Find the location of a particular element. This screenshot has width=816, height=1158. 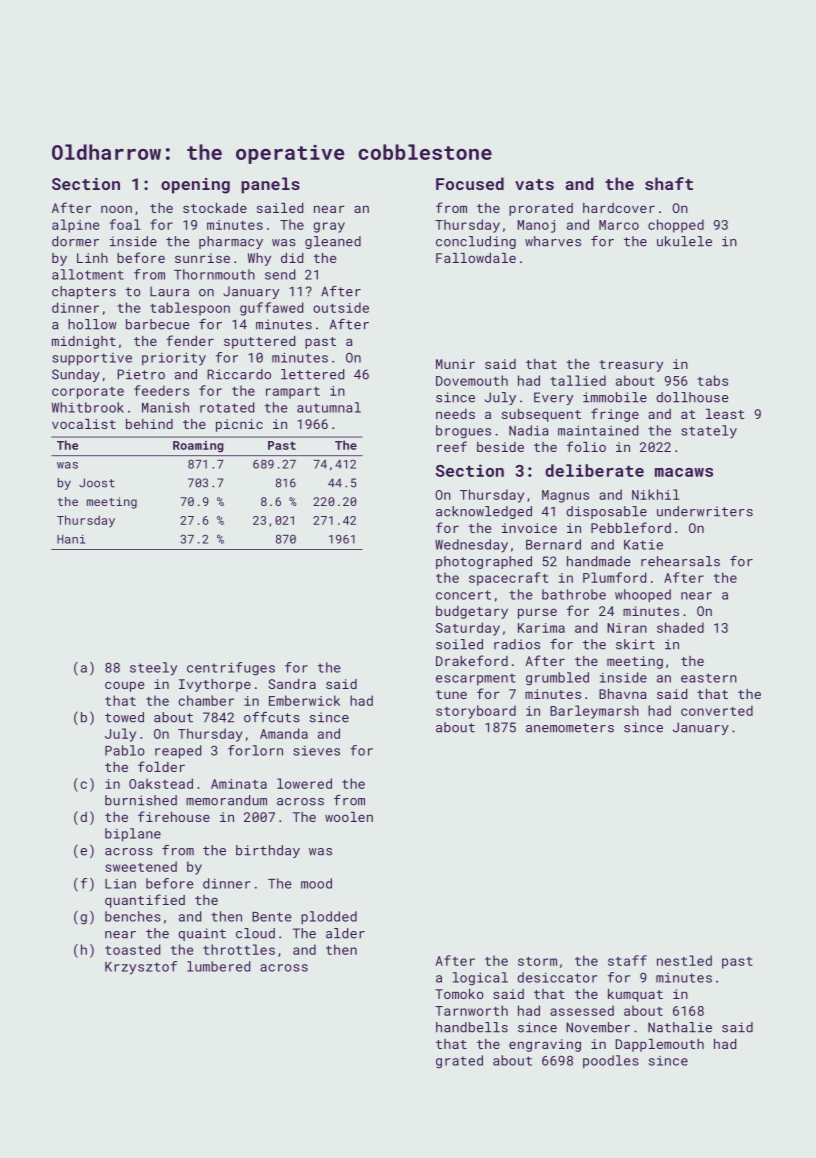

Joost is located at coordinates (97, 483).
